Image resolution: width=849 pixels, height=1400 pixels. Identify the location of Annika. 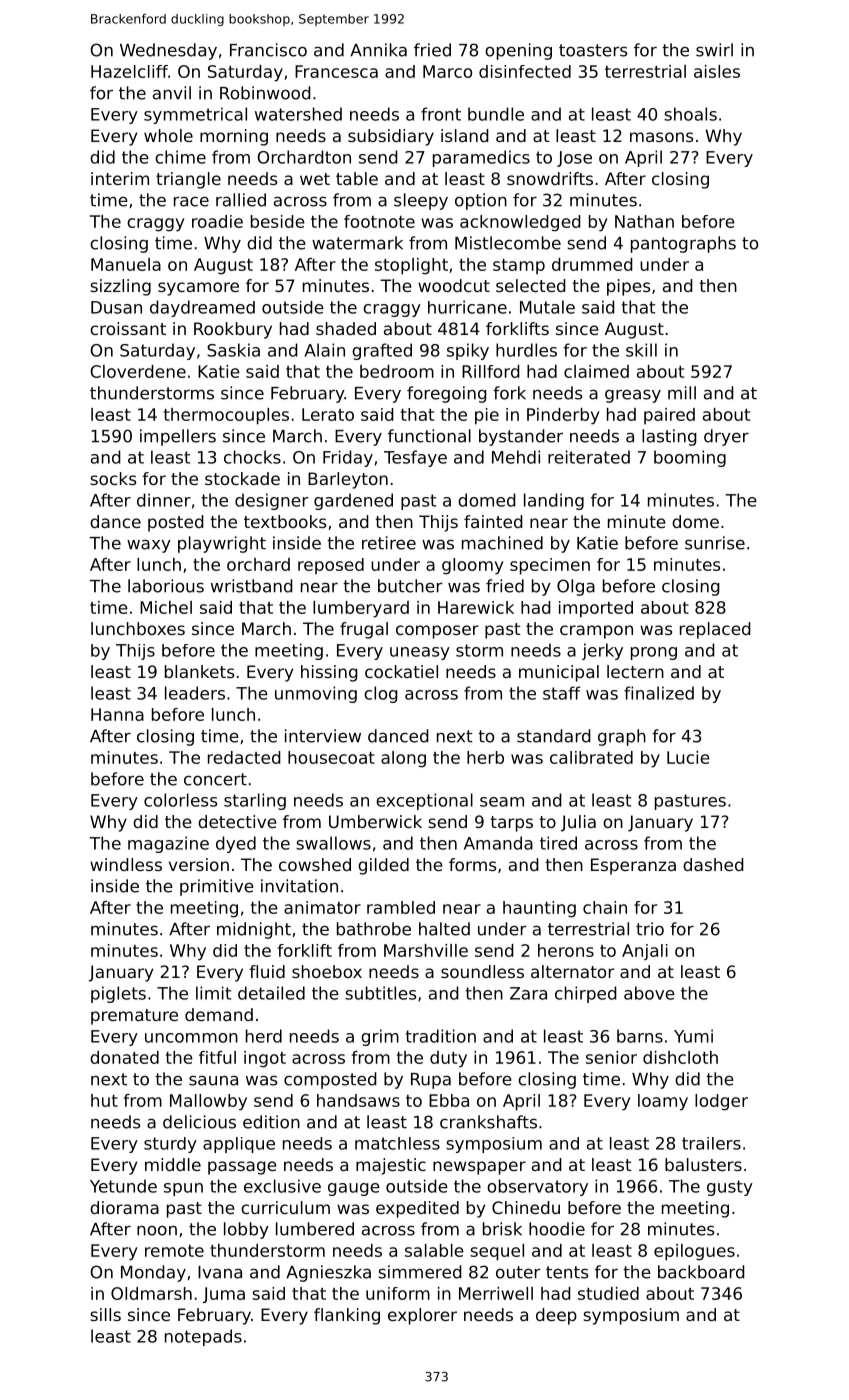
(378, 50).
